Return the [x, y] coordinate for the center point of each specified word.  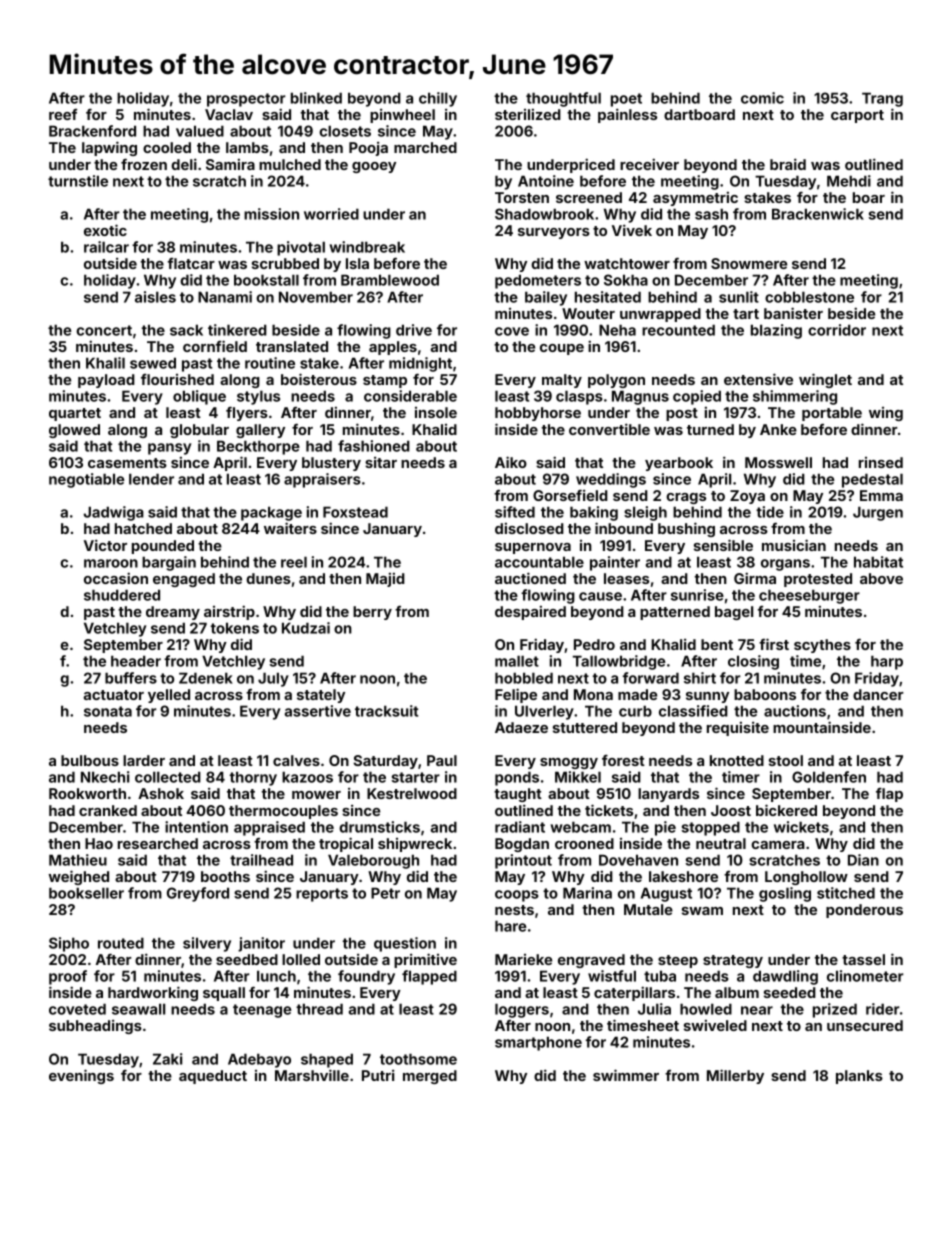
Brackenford [92, 131]
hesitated [608, 297]
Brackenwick [818, 214]
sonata [108, 711]
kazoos [307, 777]
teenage [262, 1011]
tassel [863, 959]
